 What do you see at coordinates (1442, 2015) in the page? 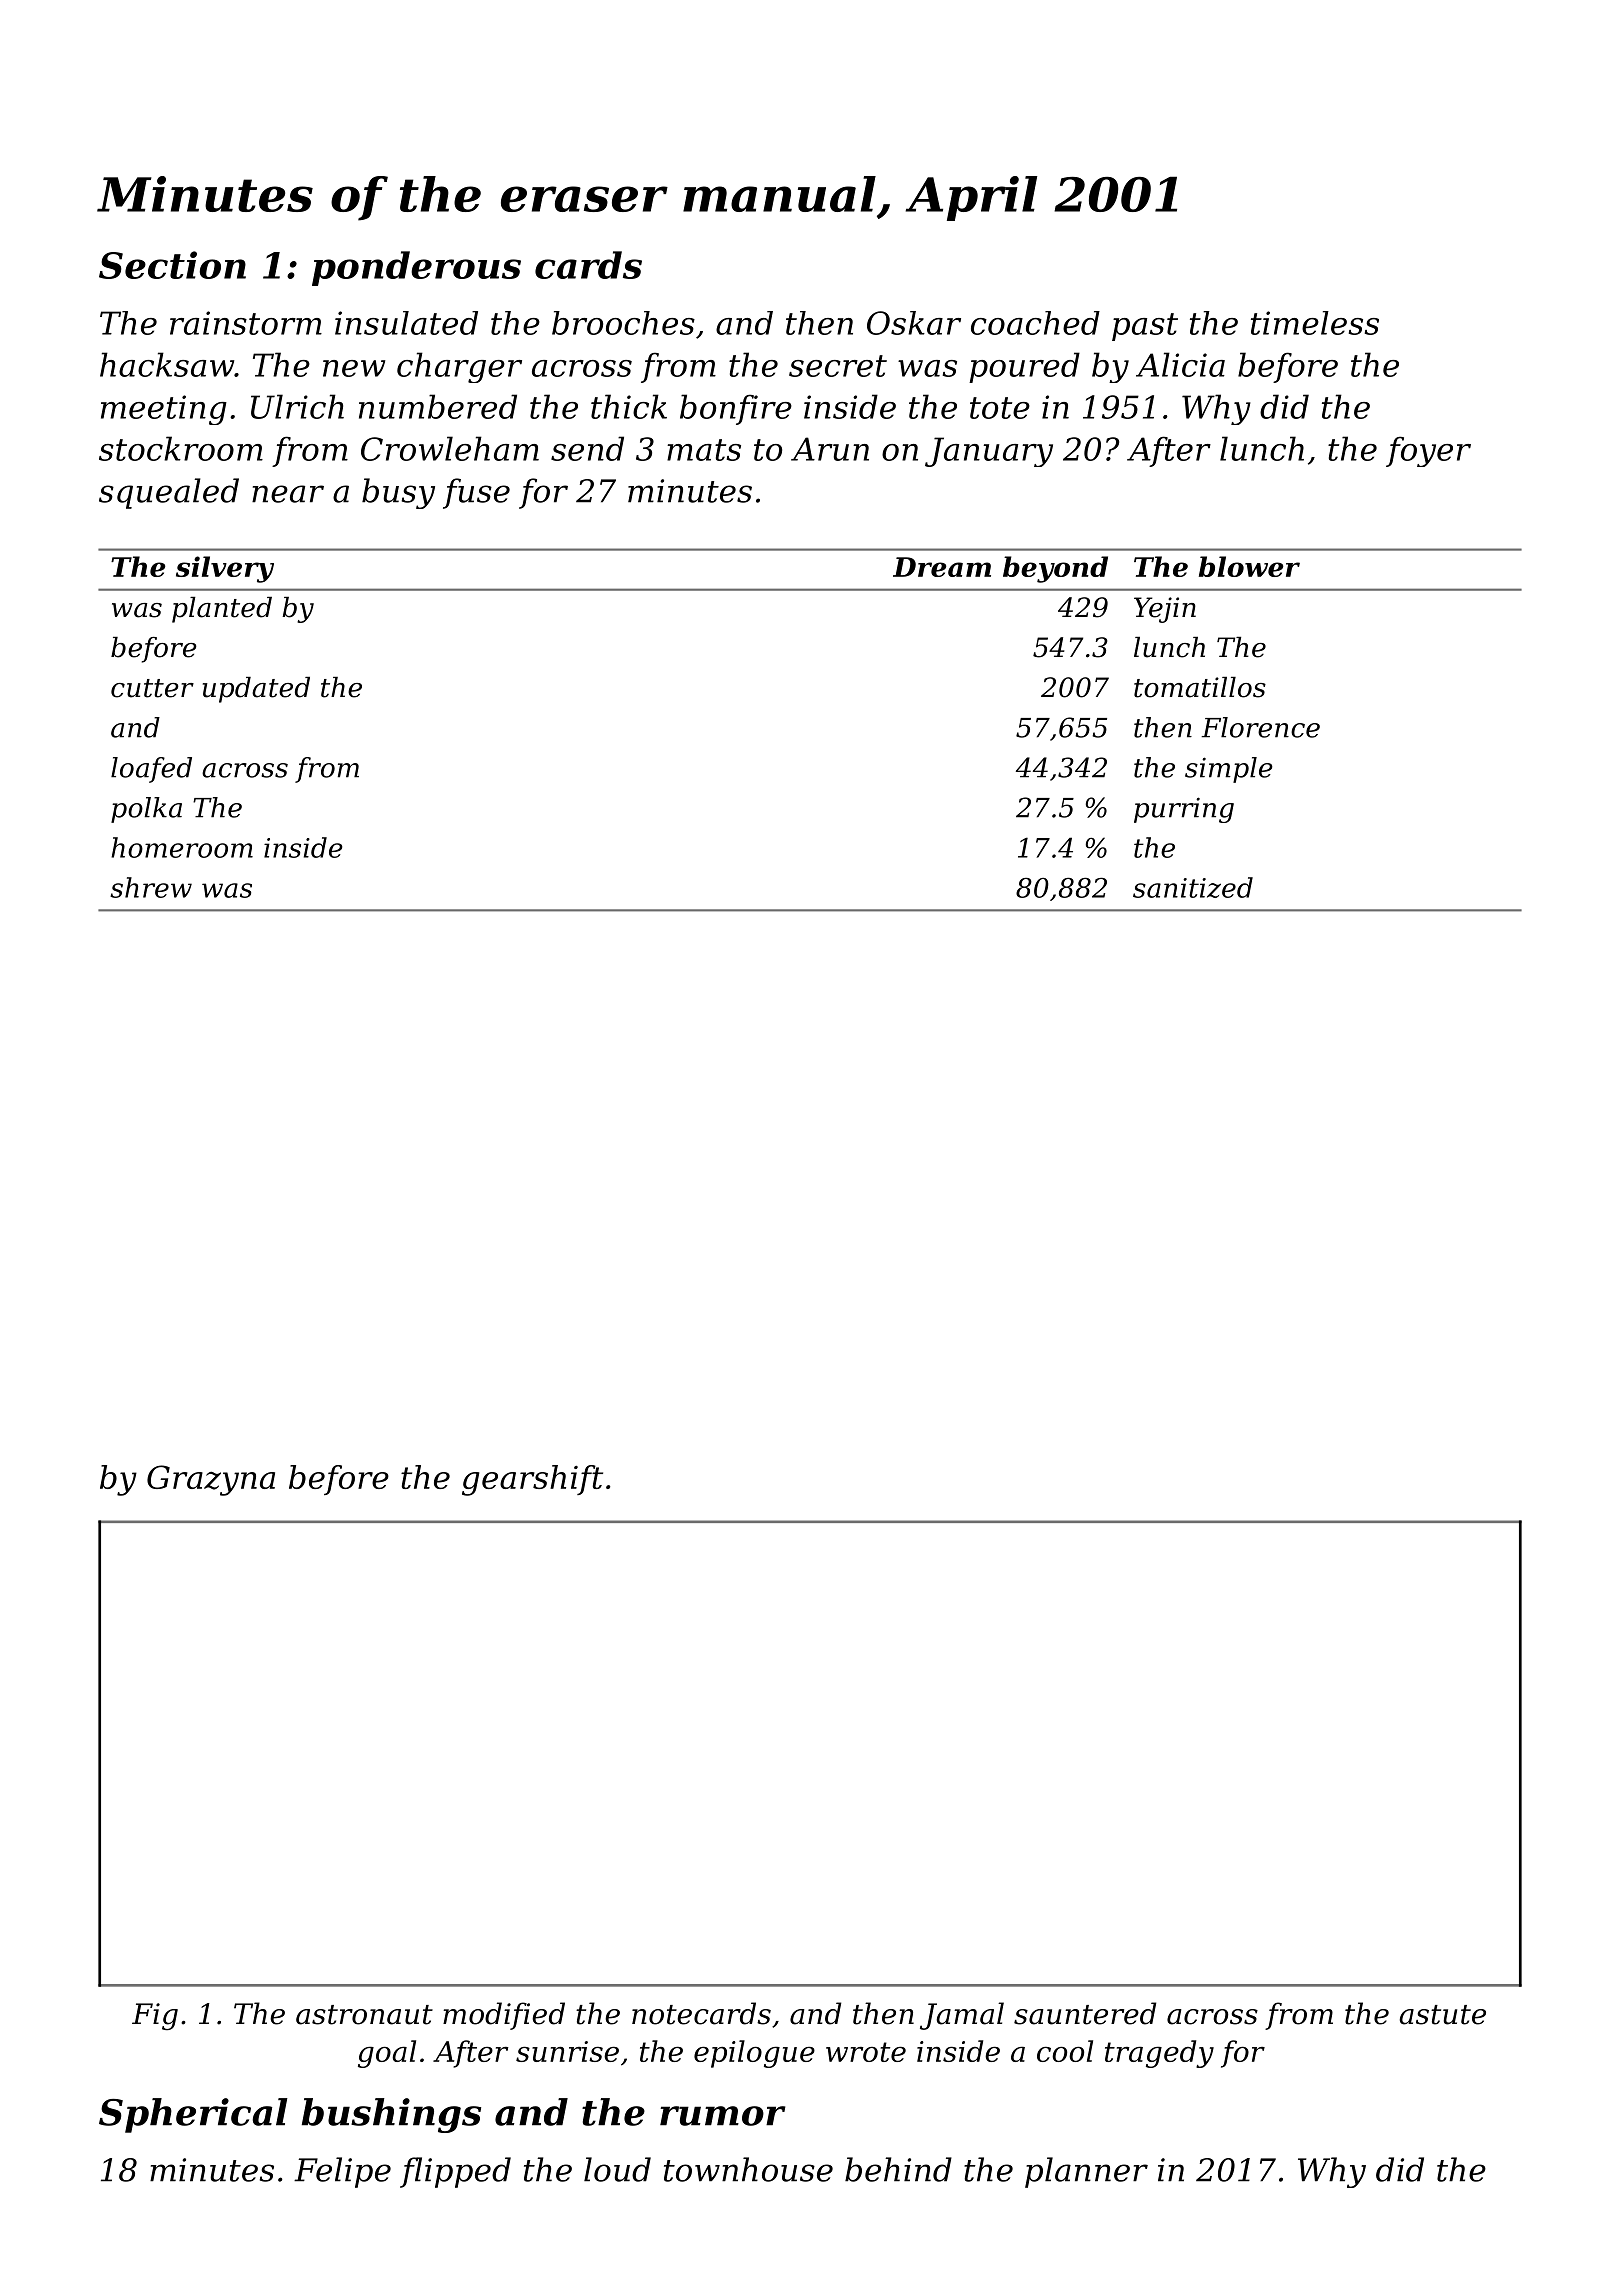
I see `astute` at bounding box center [1442, 2015].
